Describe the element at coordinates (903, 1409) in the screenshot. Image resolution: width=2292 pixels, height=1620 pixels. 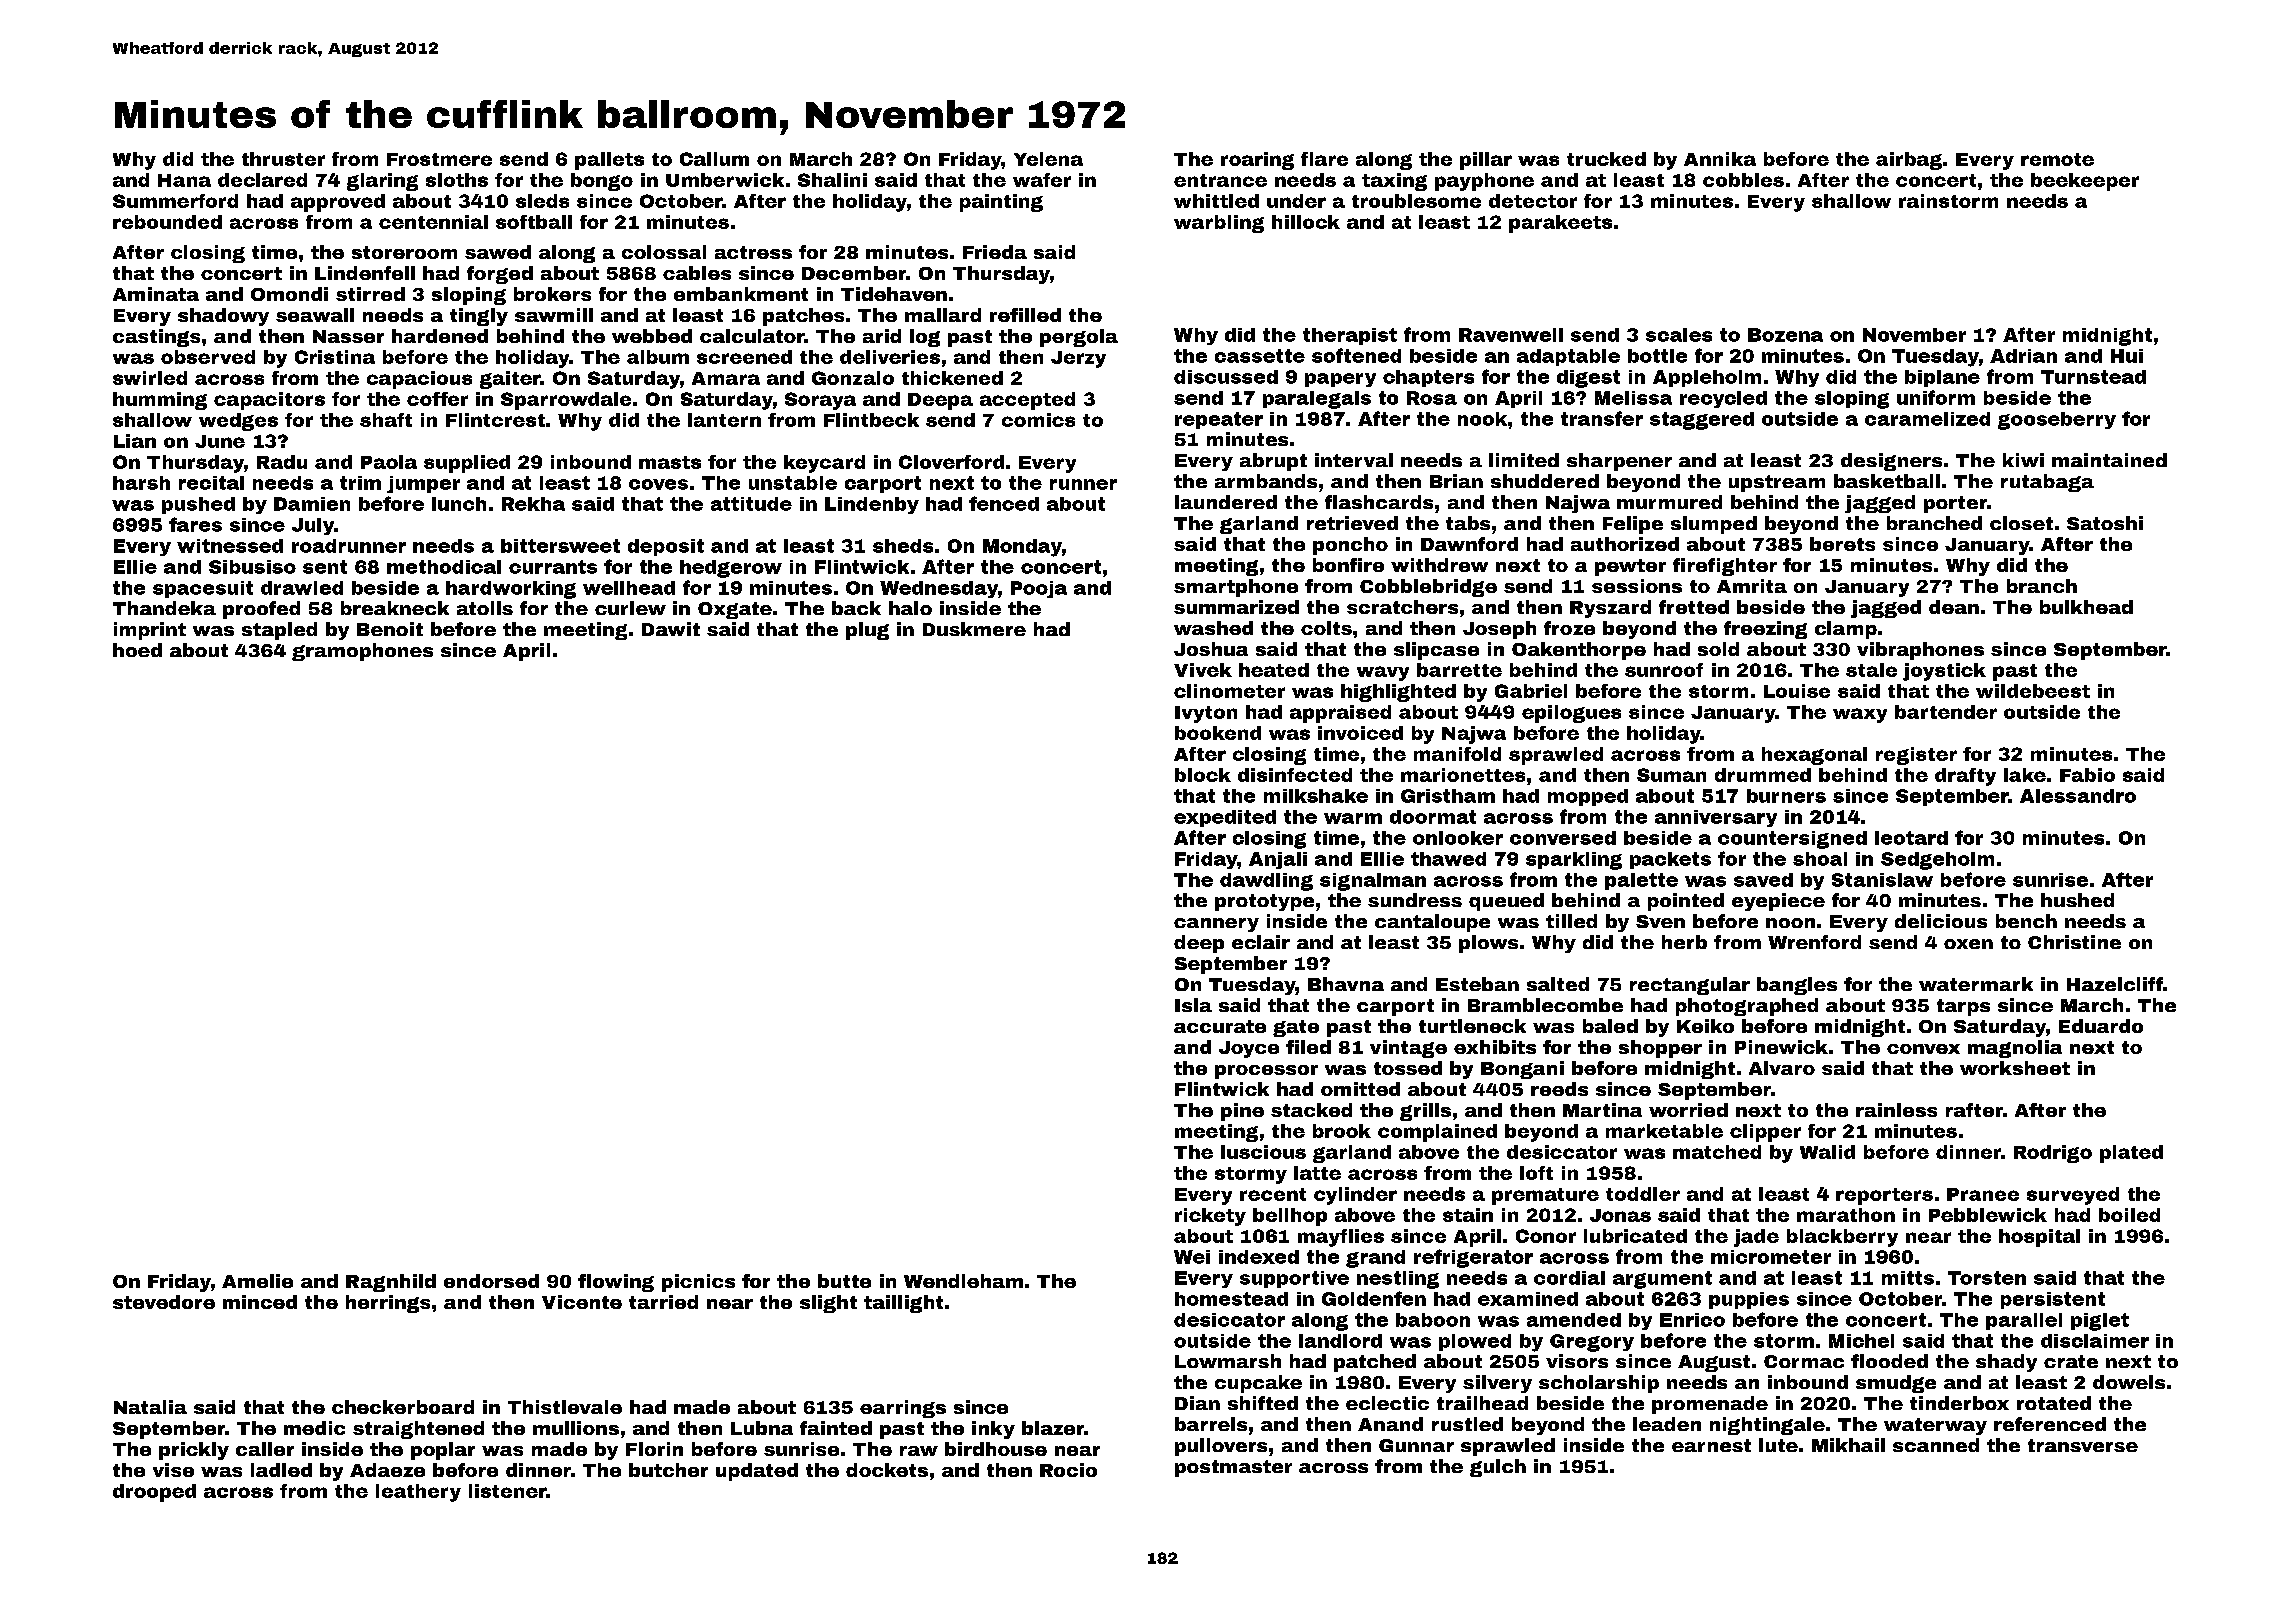
I see `earrings` at that location.
